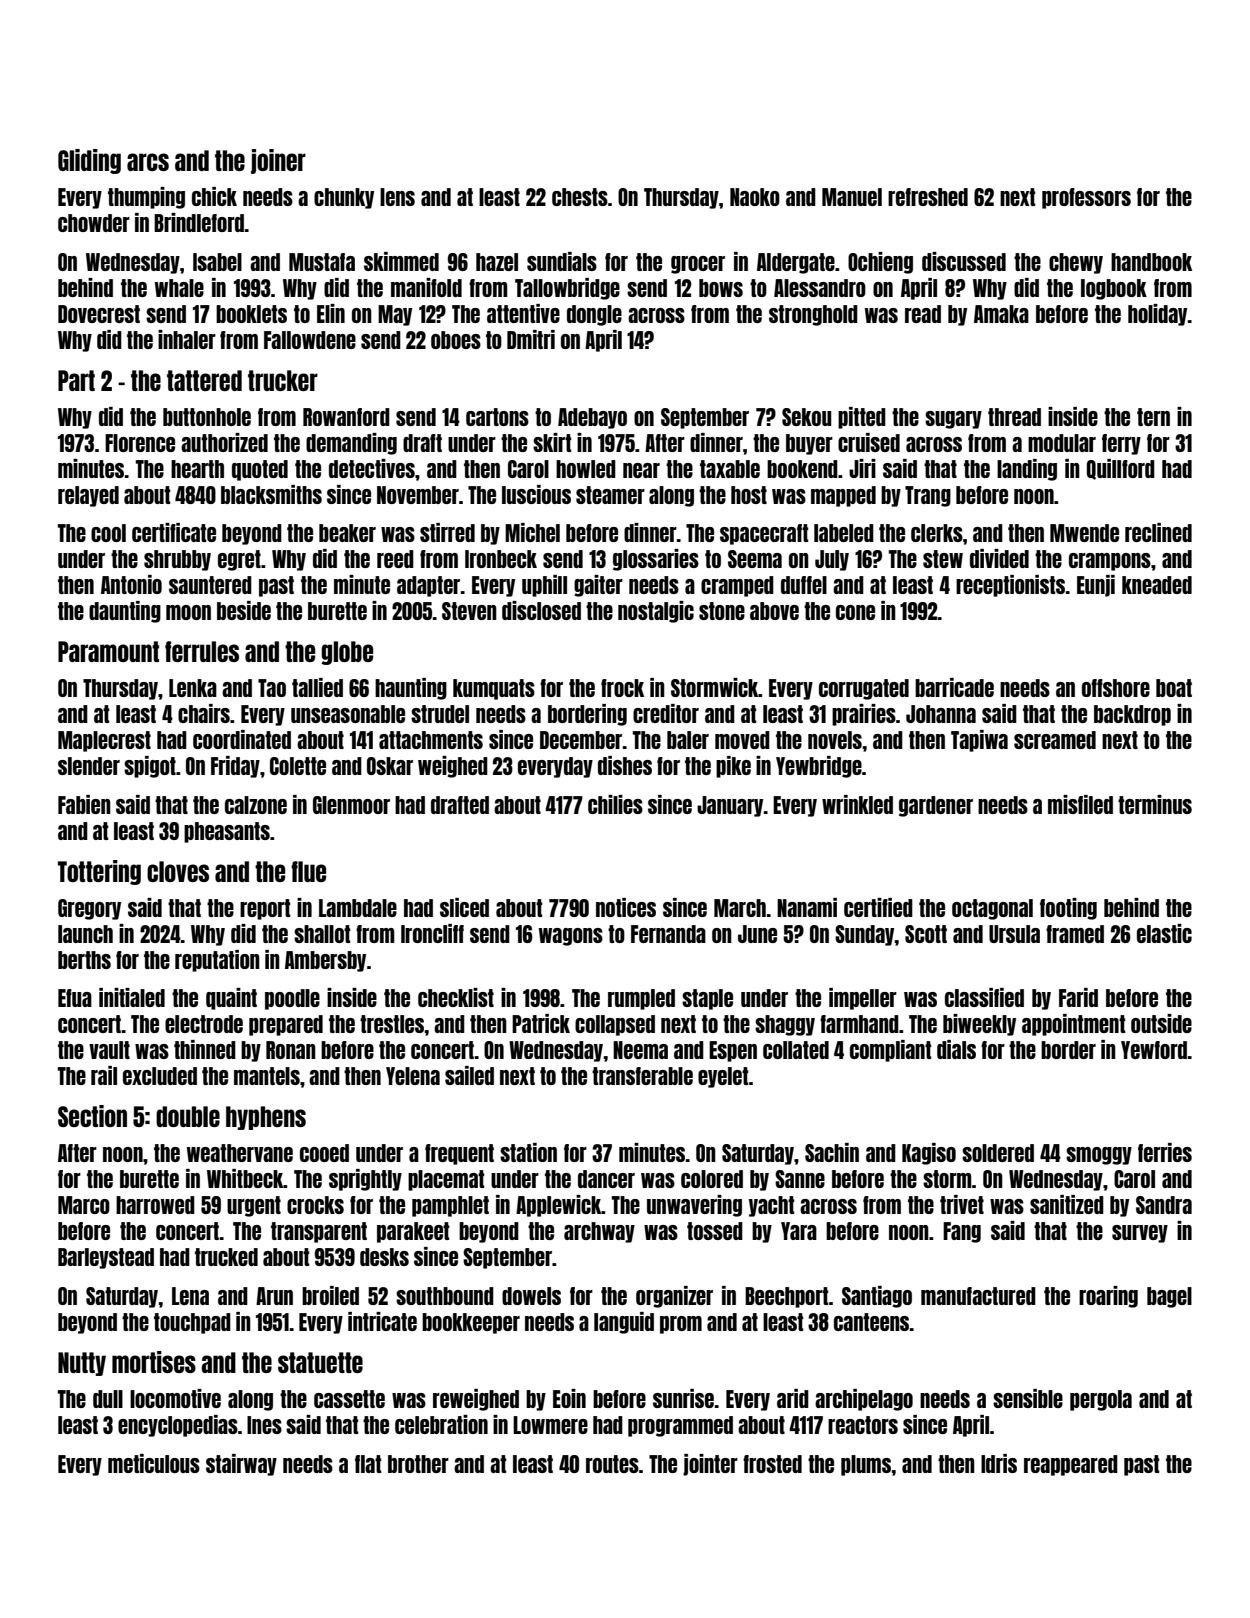  I want to click on Isabel, so click(217, 262).
